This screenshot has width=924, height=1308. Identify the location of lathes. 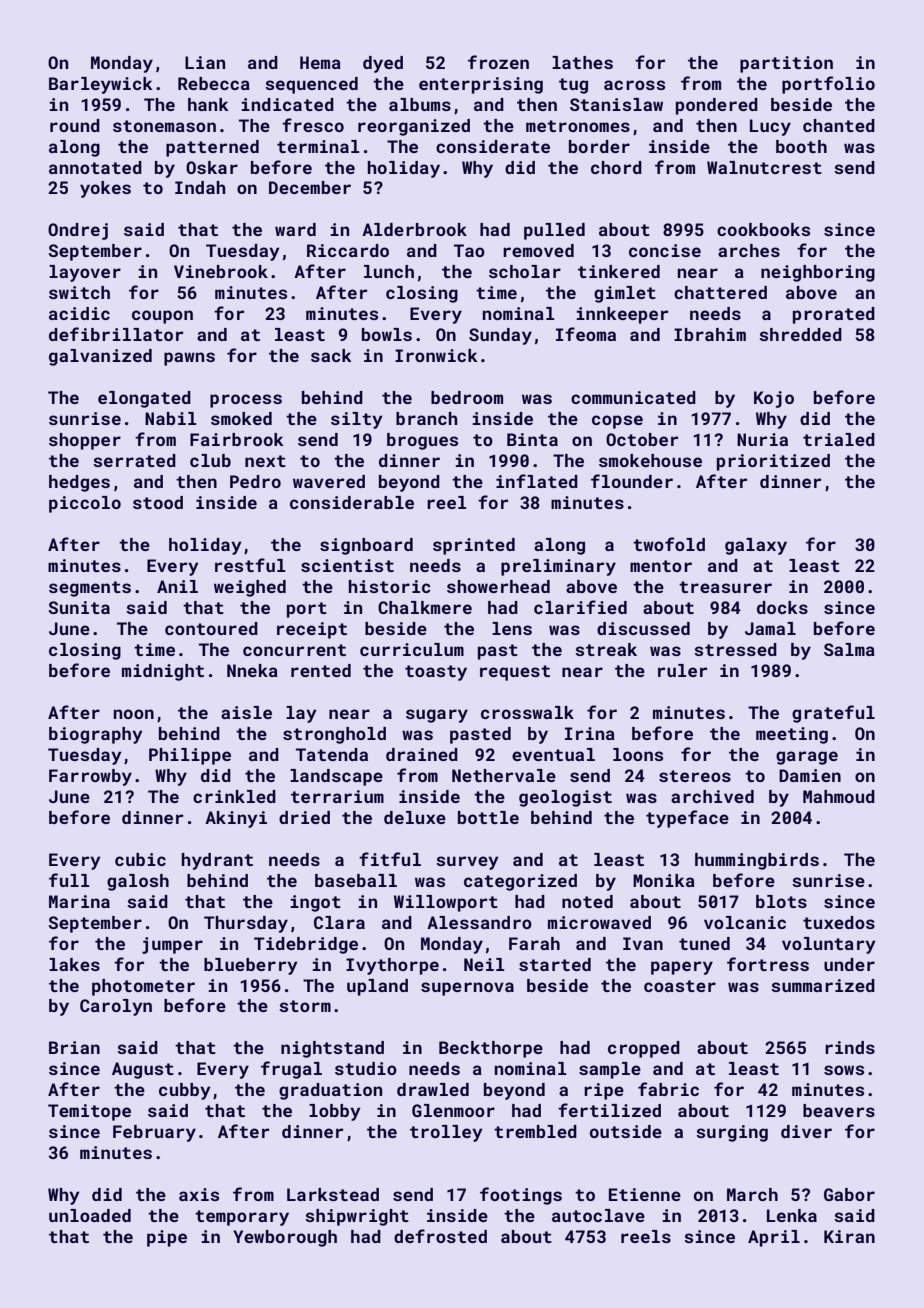
(582, 62).
